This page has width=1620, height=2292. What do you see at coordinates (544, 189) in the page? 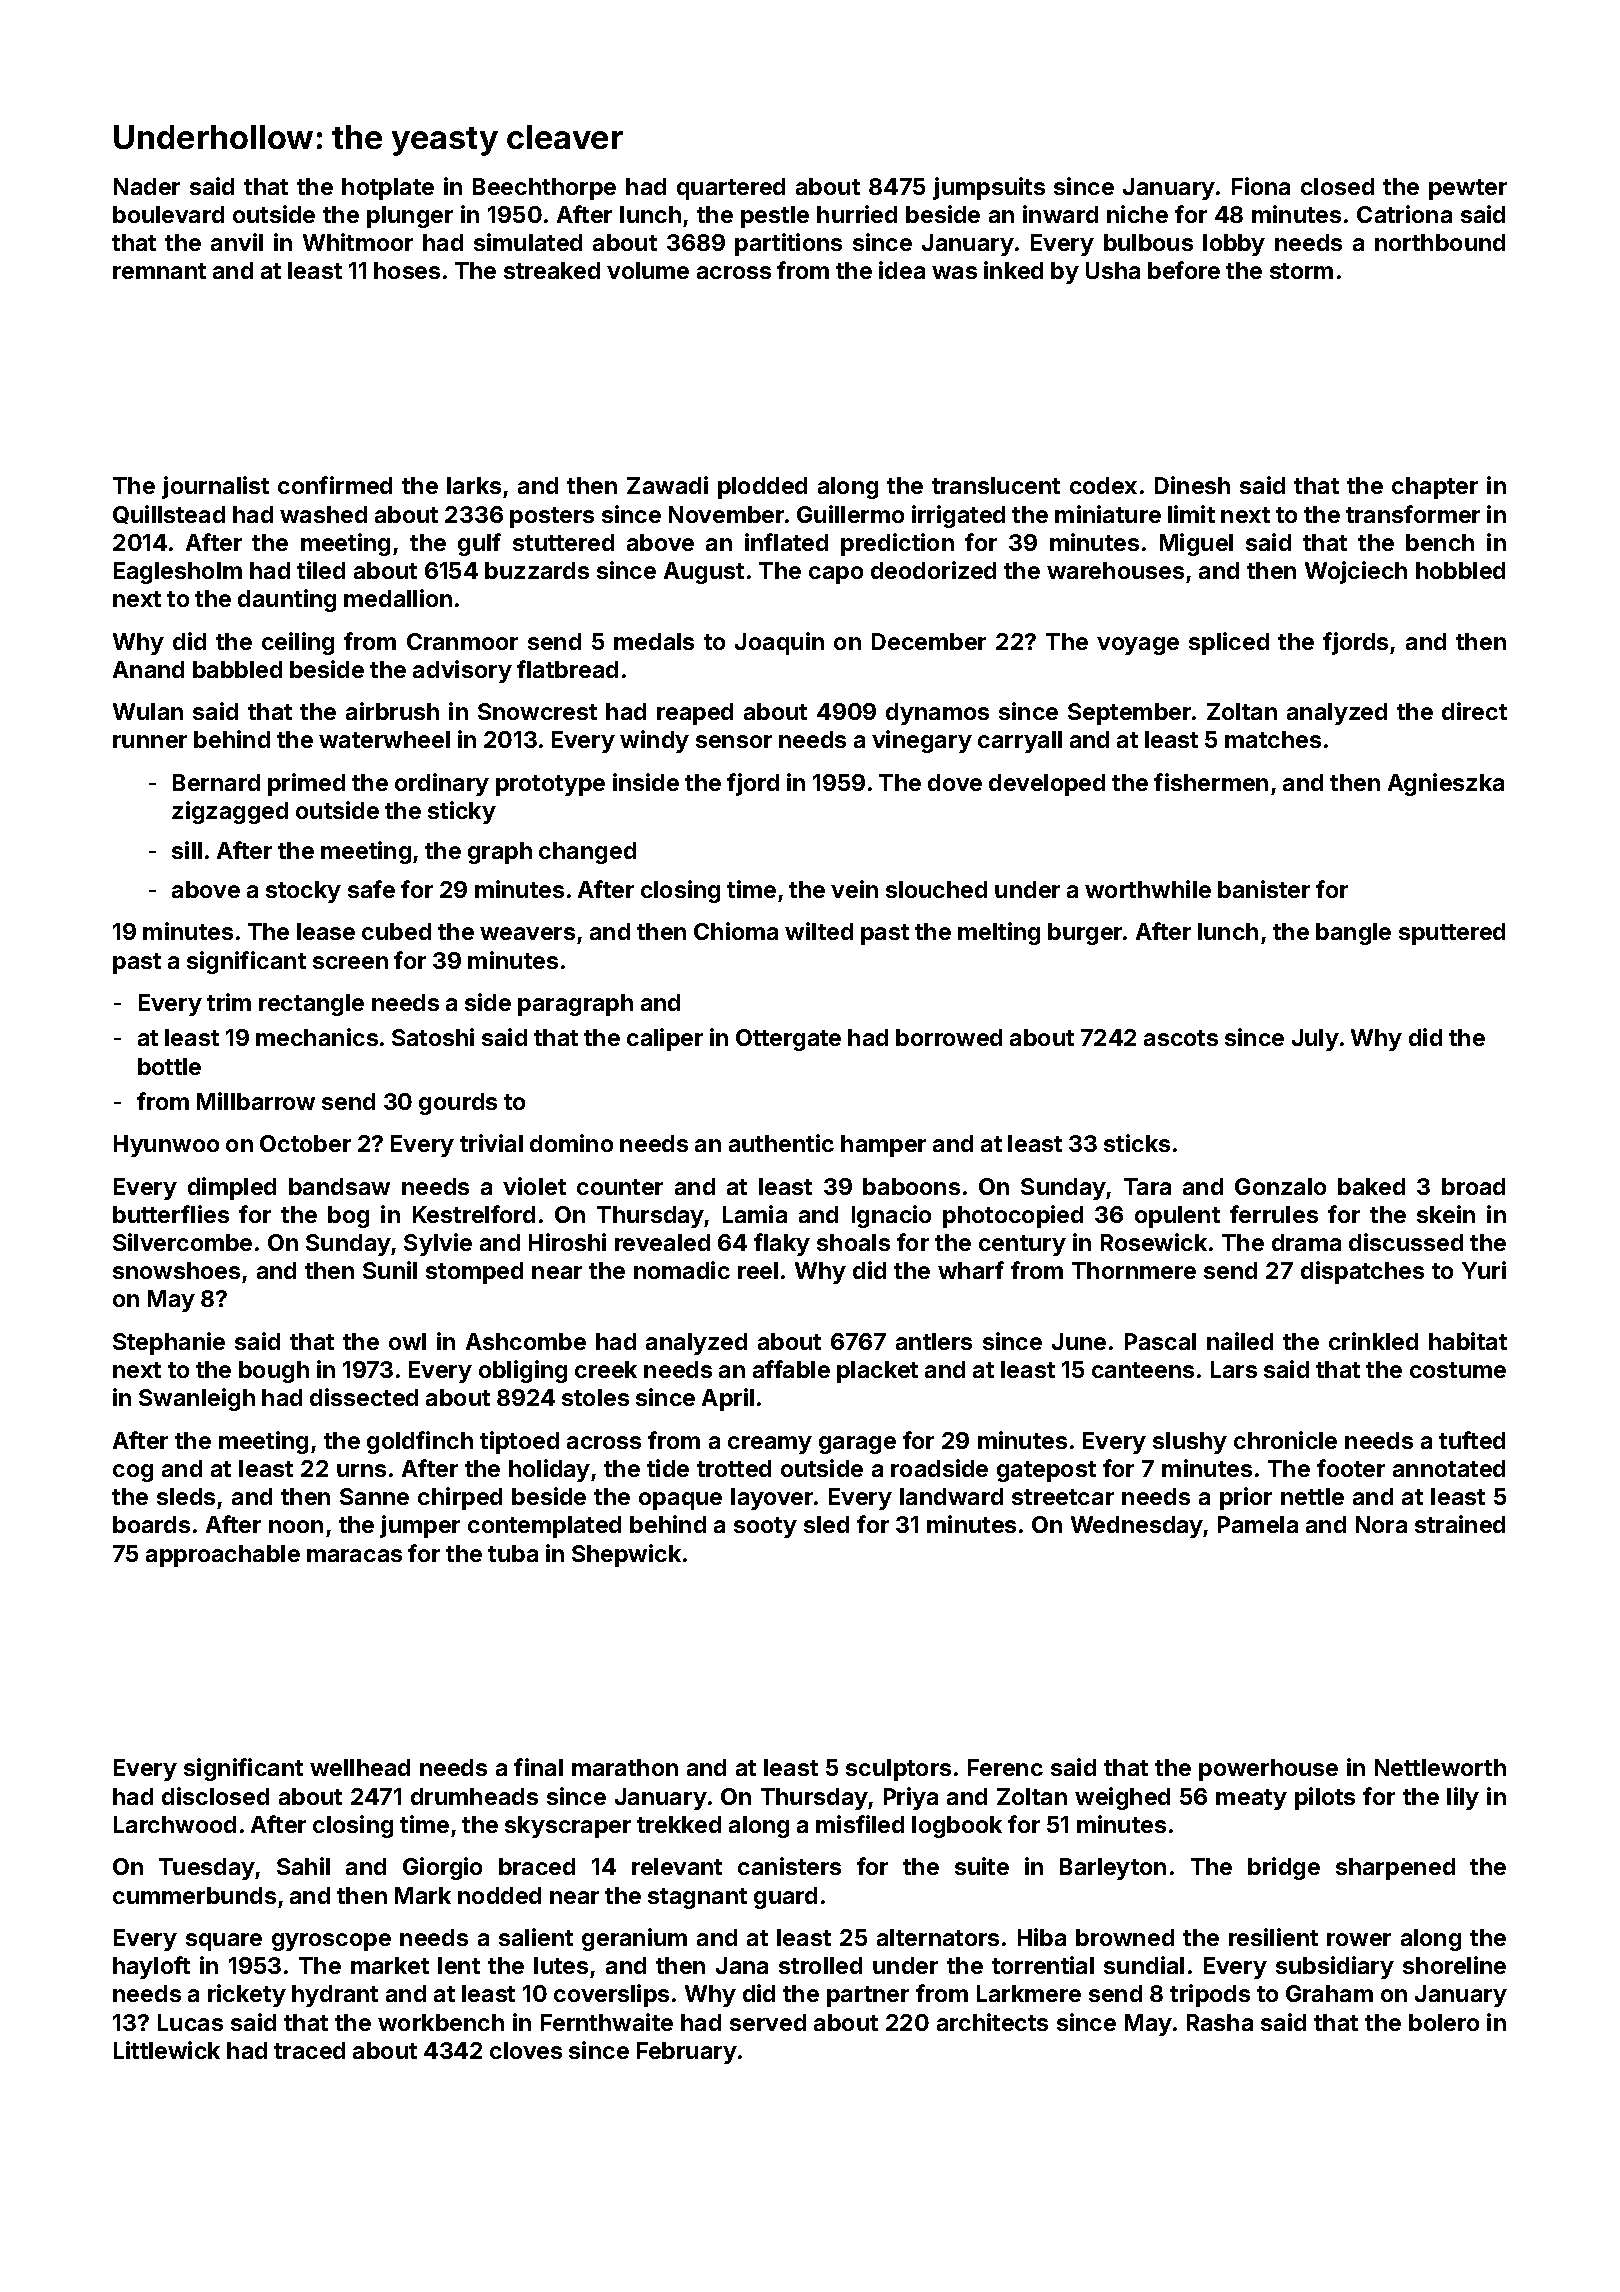
I see `Beechthorpe` at bounding box center [544, 189].
